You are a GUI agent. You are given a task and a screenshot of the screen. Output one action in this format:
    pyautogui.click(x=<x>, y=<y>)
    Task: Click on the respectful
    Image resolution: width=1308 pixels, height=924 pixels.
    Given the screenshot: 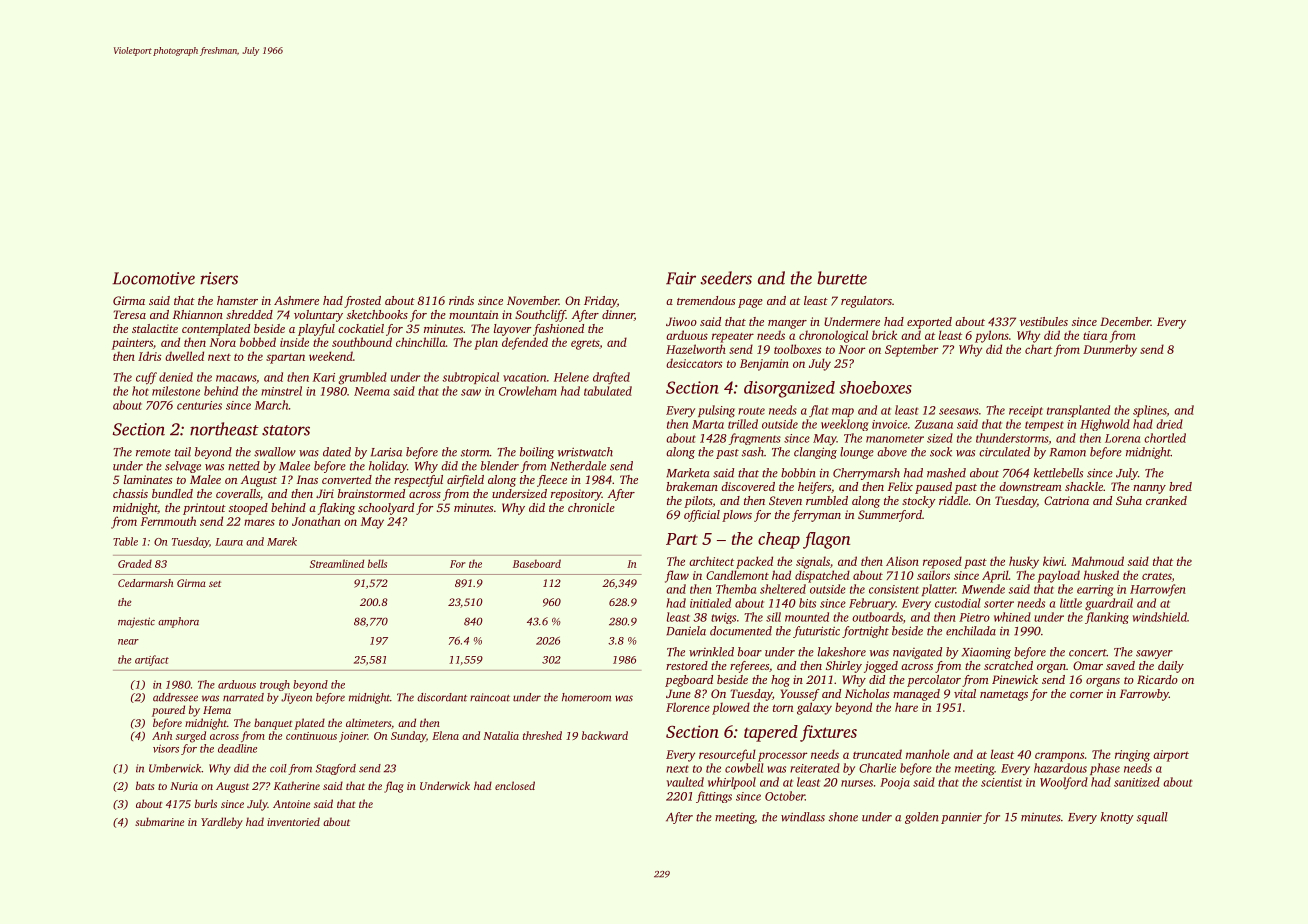 What is the action you would take?
    pyautogui.click(x=418, y=481)
